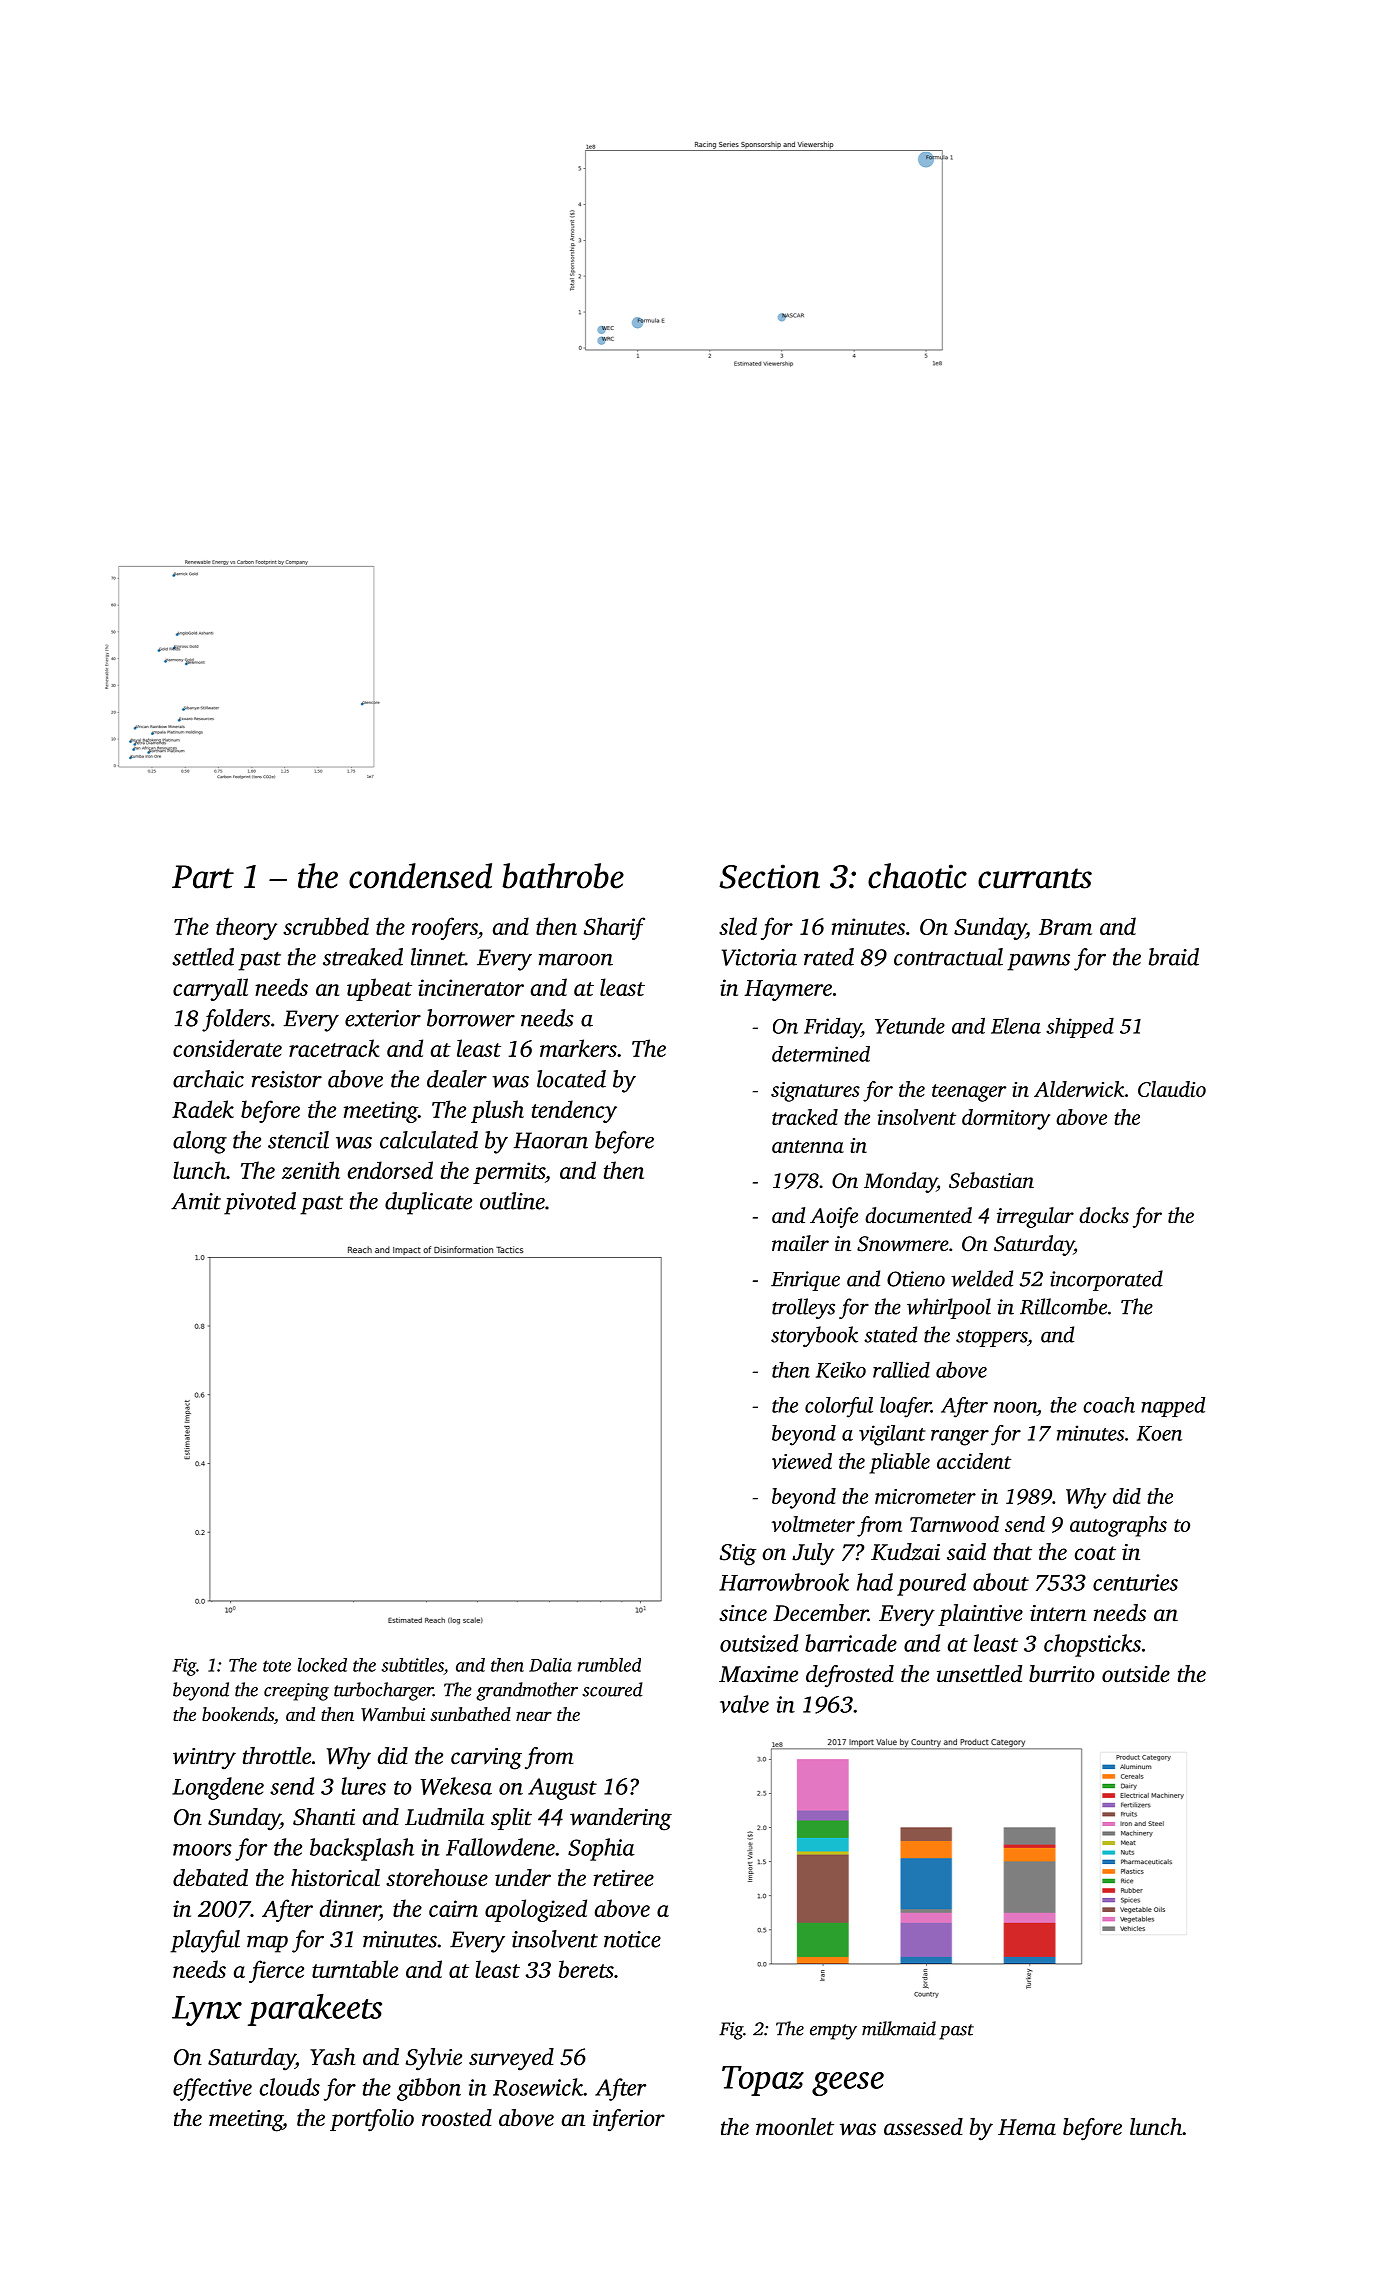 The width and height of the screenshot is (1391, 2291). What do you see at coordinates (808, 1146) in the screenshot?
I see `antenna` at bounding box center [808, 1146].
